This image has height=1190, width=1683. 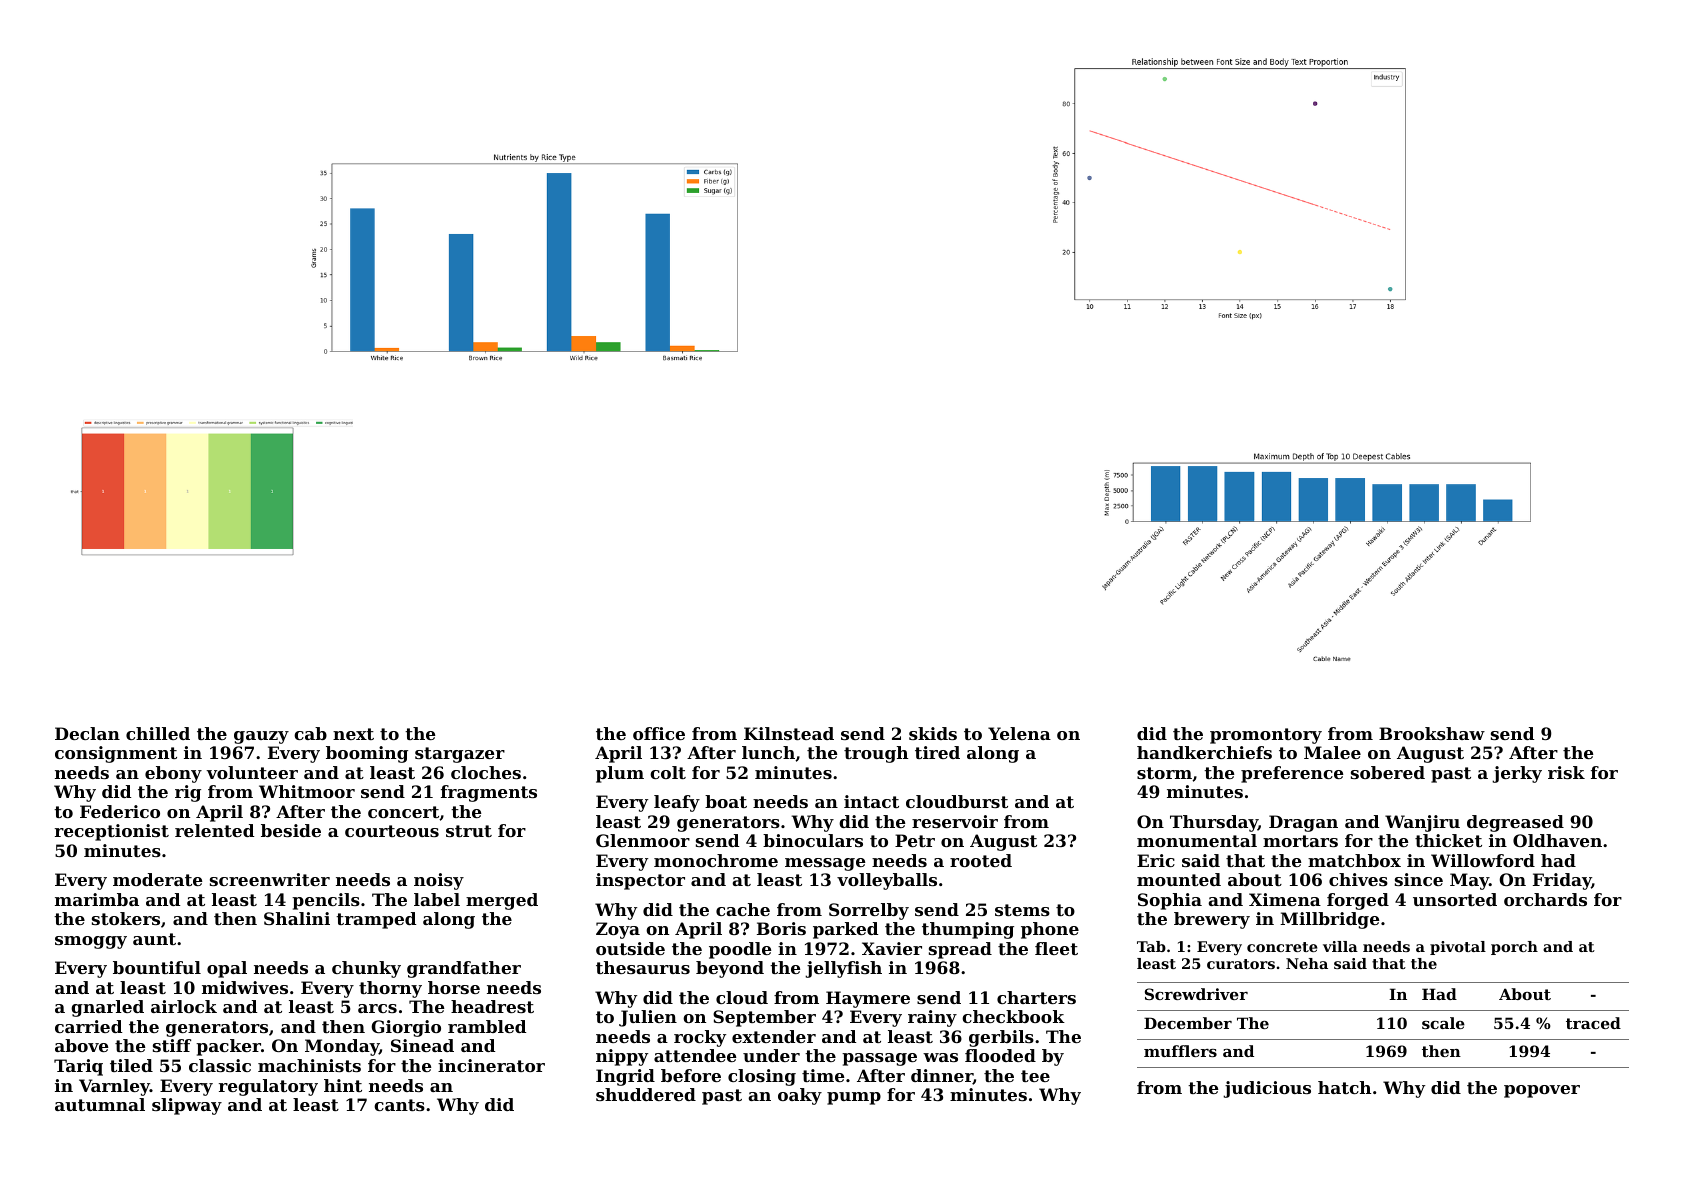 What do you see at coordinates (1432, 733) in the image?
I see `Brookshaw` at bounding box center [1432, 733].
